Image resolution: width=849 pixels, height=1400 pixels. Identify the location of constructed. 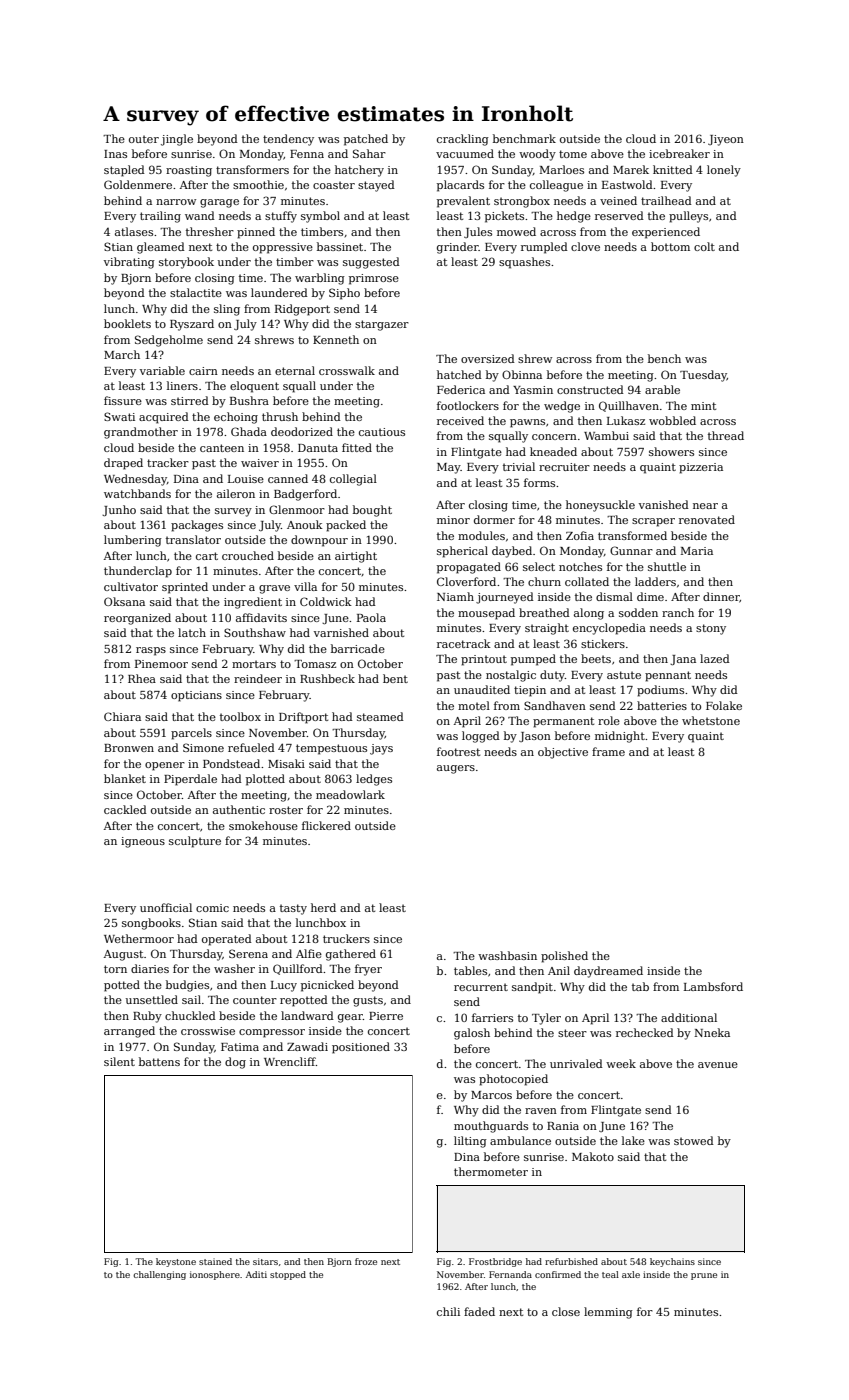
(590, 389).
